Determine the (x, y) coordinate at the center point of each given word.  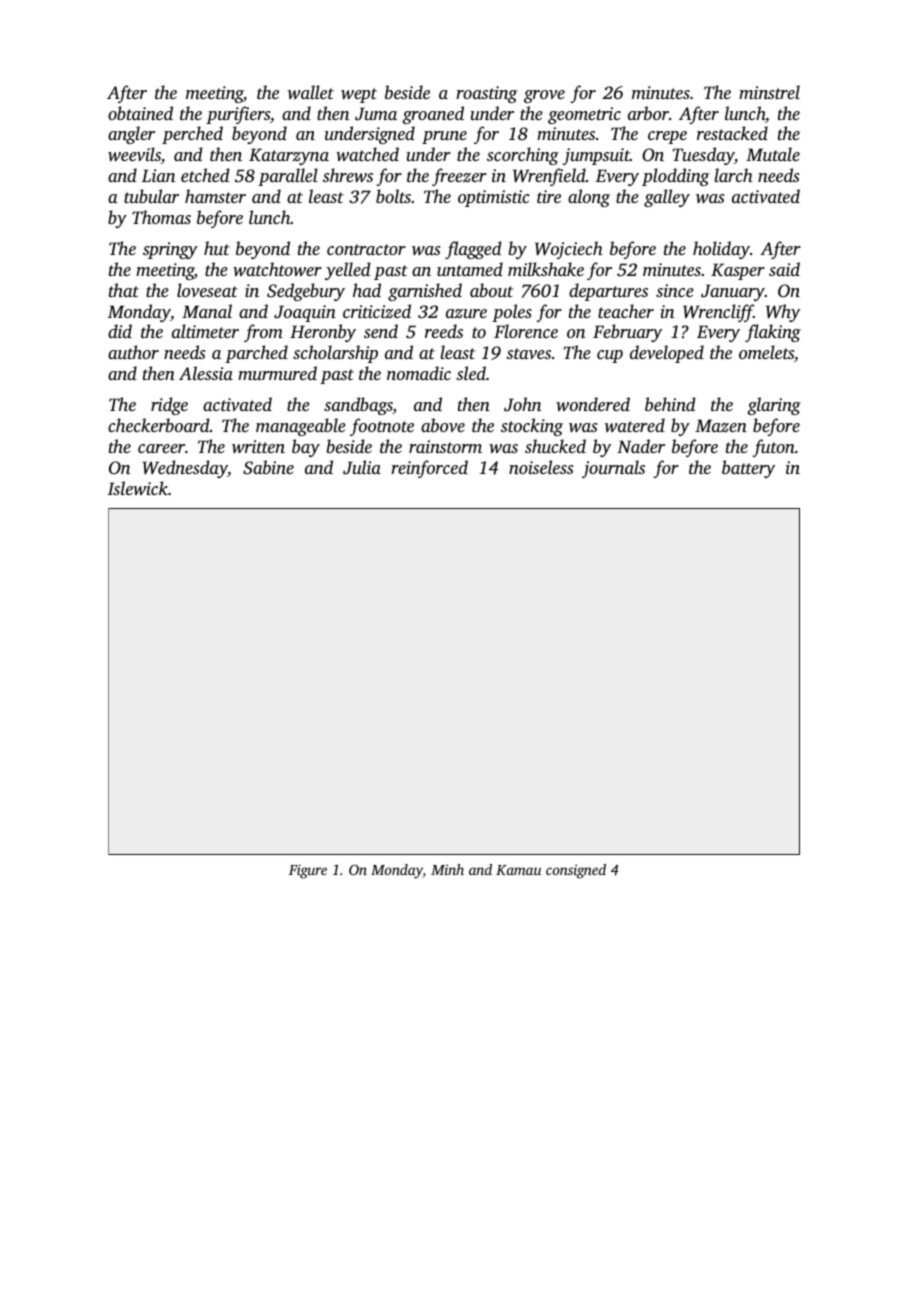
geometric (584, 115)
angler (131, 135)
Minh (447, 869)
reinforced (429, 469)
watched (367, 154)
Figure (308, 871)
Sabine (268, 467)
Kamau (518, 870)
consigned (576, 871)
